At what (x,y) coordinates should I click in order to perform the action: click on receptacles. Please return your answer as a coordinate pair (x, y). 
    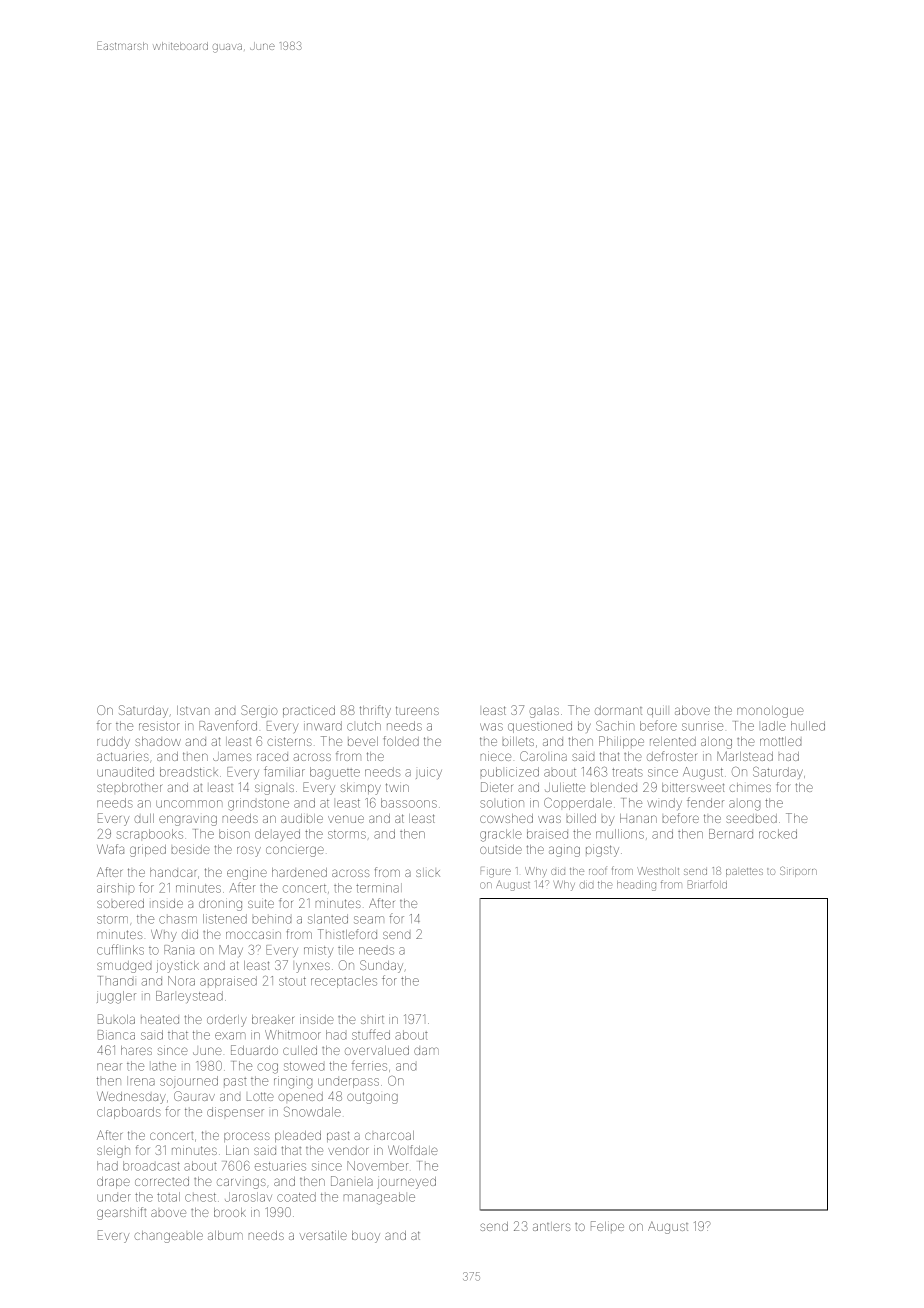
    Looking at the image, I should click on (344, 982).
